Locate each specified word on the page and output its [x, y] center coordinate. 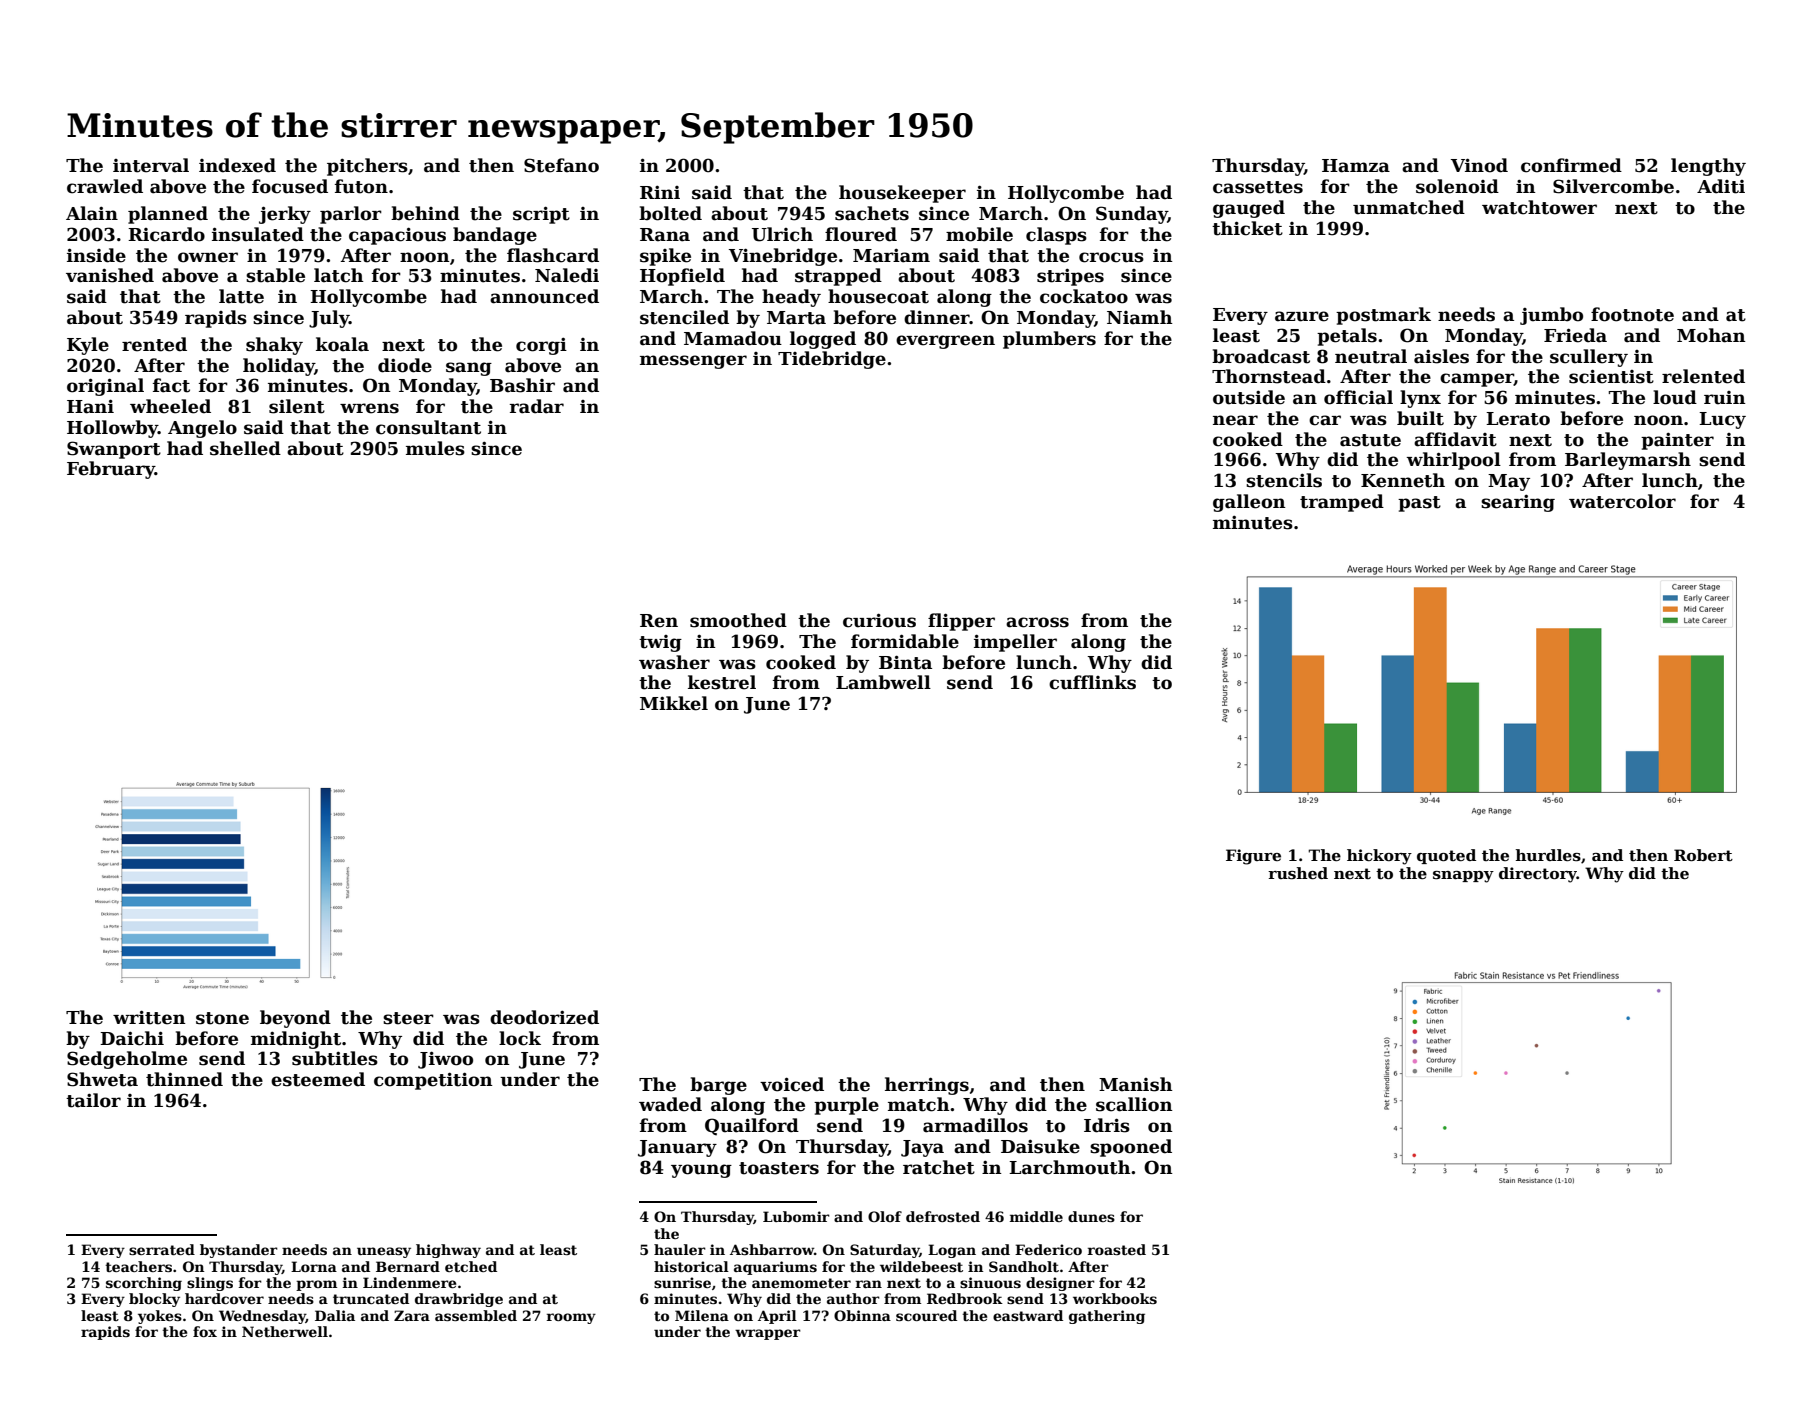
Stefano [561, 165]
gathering [1107, 1317]
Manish [1136, 1084]
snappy [1463, 877]
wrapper [768, 1334]
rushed [1298, 873]
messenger [693, 362]
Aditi [1721, 186]
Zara [412, 1315]
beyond [295, 1019]
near [1235, 420]
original [105, 387]
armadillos [975, 1125]
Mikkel [674, 703]
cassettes [1258, 187]
